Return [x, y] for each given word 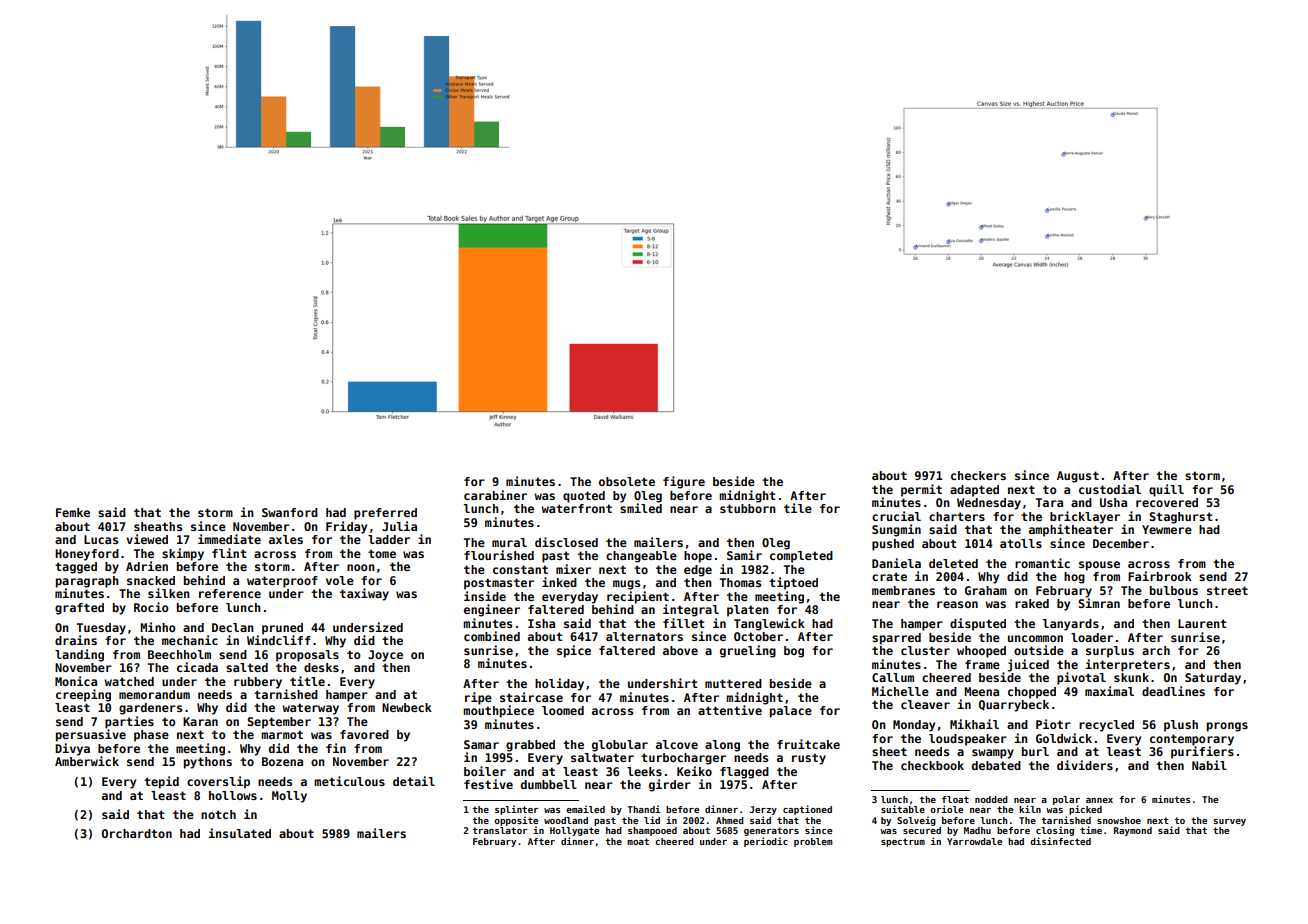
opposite [516, 821]
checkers [978, 475]
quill [1166, 490]
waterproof [282, 582]
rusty [809, 759]
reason [957, 604]
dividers [1085, 765]
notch [218, 814]
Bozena [282, 761]
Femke [73, 512]
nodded [991, 799]
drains [76, 640]
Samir [744, 555]
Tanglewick [769, 624]
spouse [1099, 566]
